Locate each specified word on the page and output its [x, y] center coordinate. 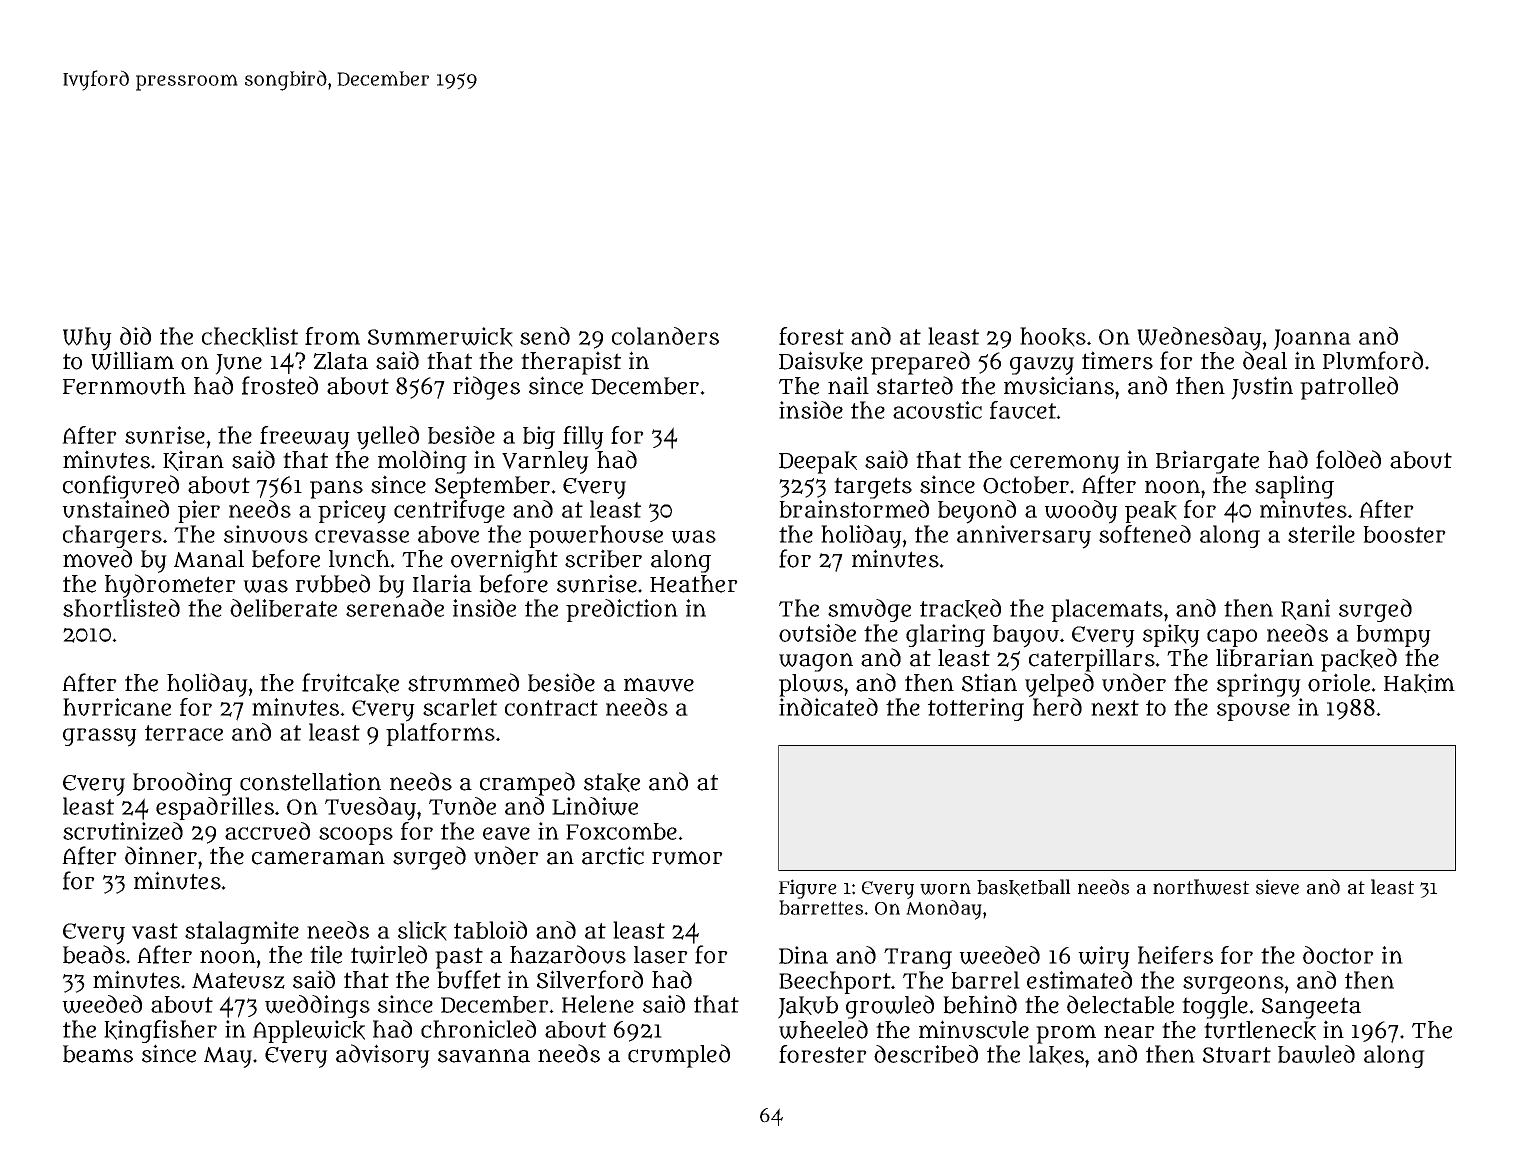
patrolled [1349, 388]
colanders [665, 336]
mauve [659, 685]
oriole [1339, 682]
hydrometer [170, 586]
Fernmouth [124, 386]
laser [661, 955]
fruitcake [350, 683]
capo [1232, 638]
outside [817, 633]
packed [1359, 660]
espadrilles [215, 808]
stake [612, 782]
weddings [317, 1006]
